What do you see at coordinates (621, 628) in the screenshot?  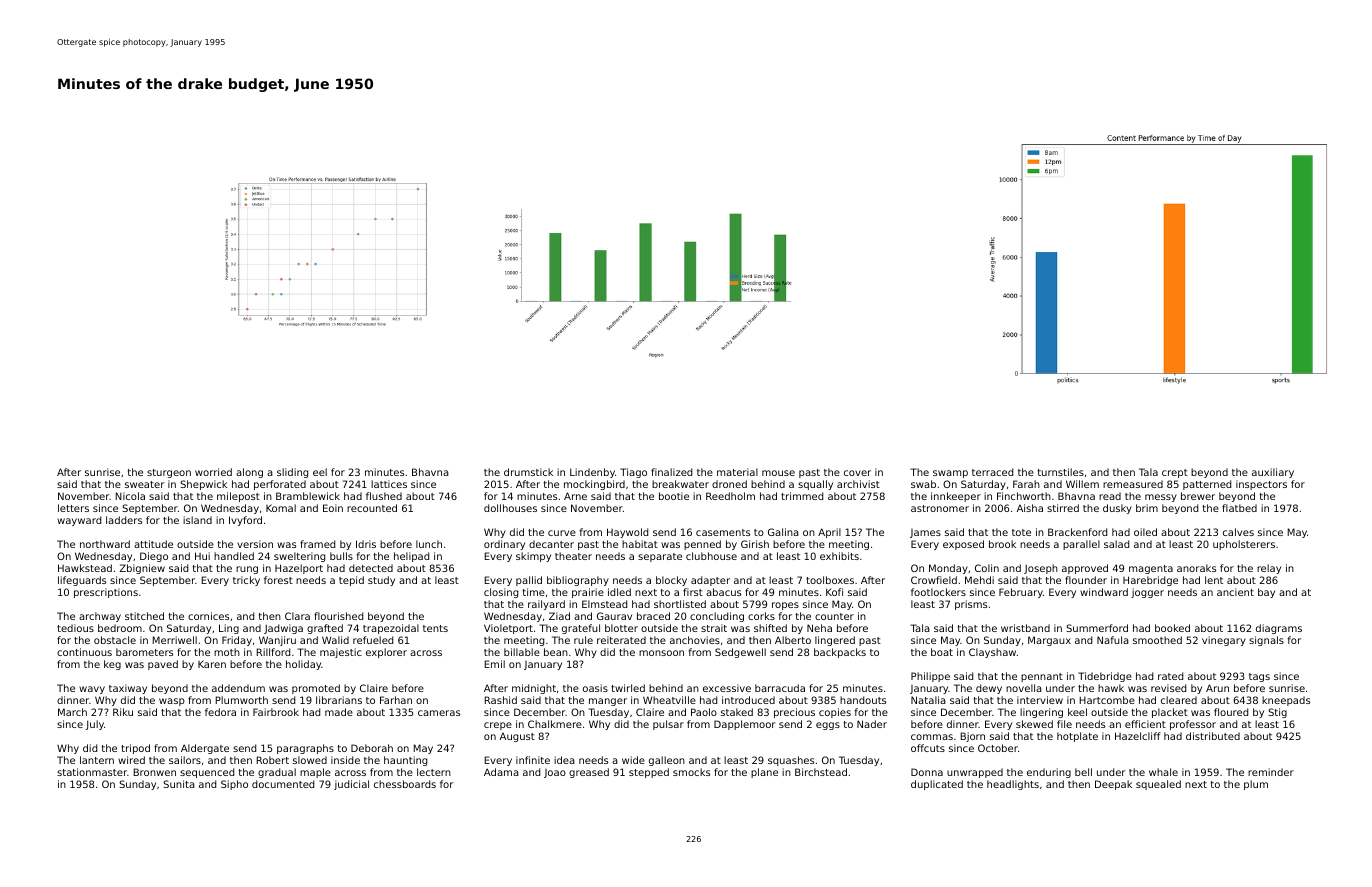 I see `blotter` at bounding box center [621, 628].
